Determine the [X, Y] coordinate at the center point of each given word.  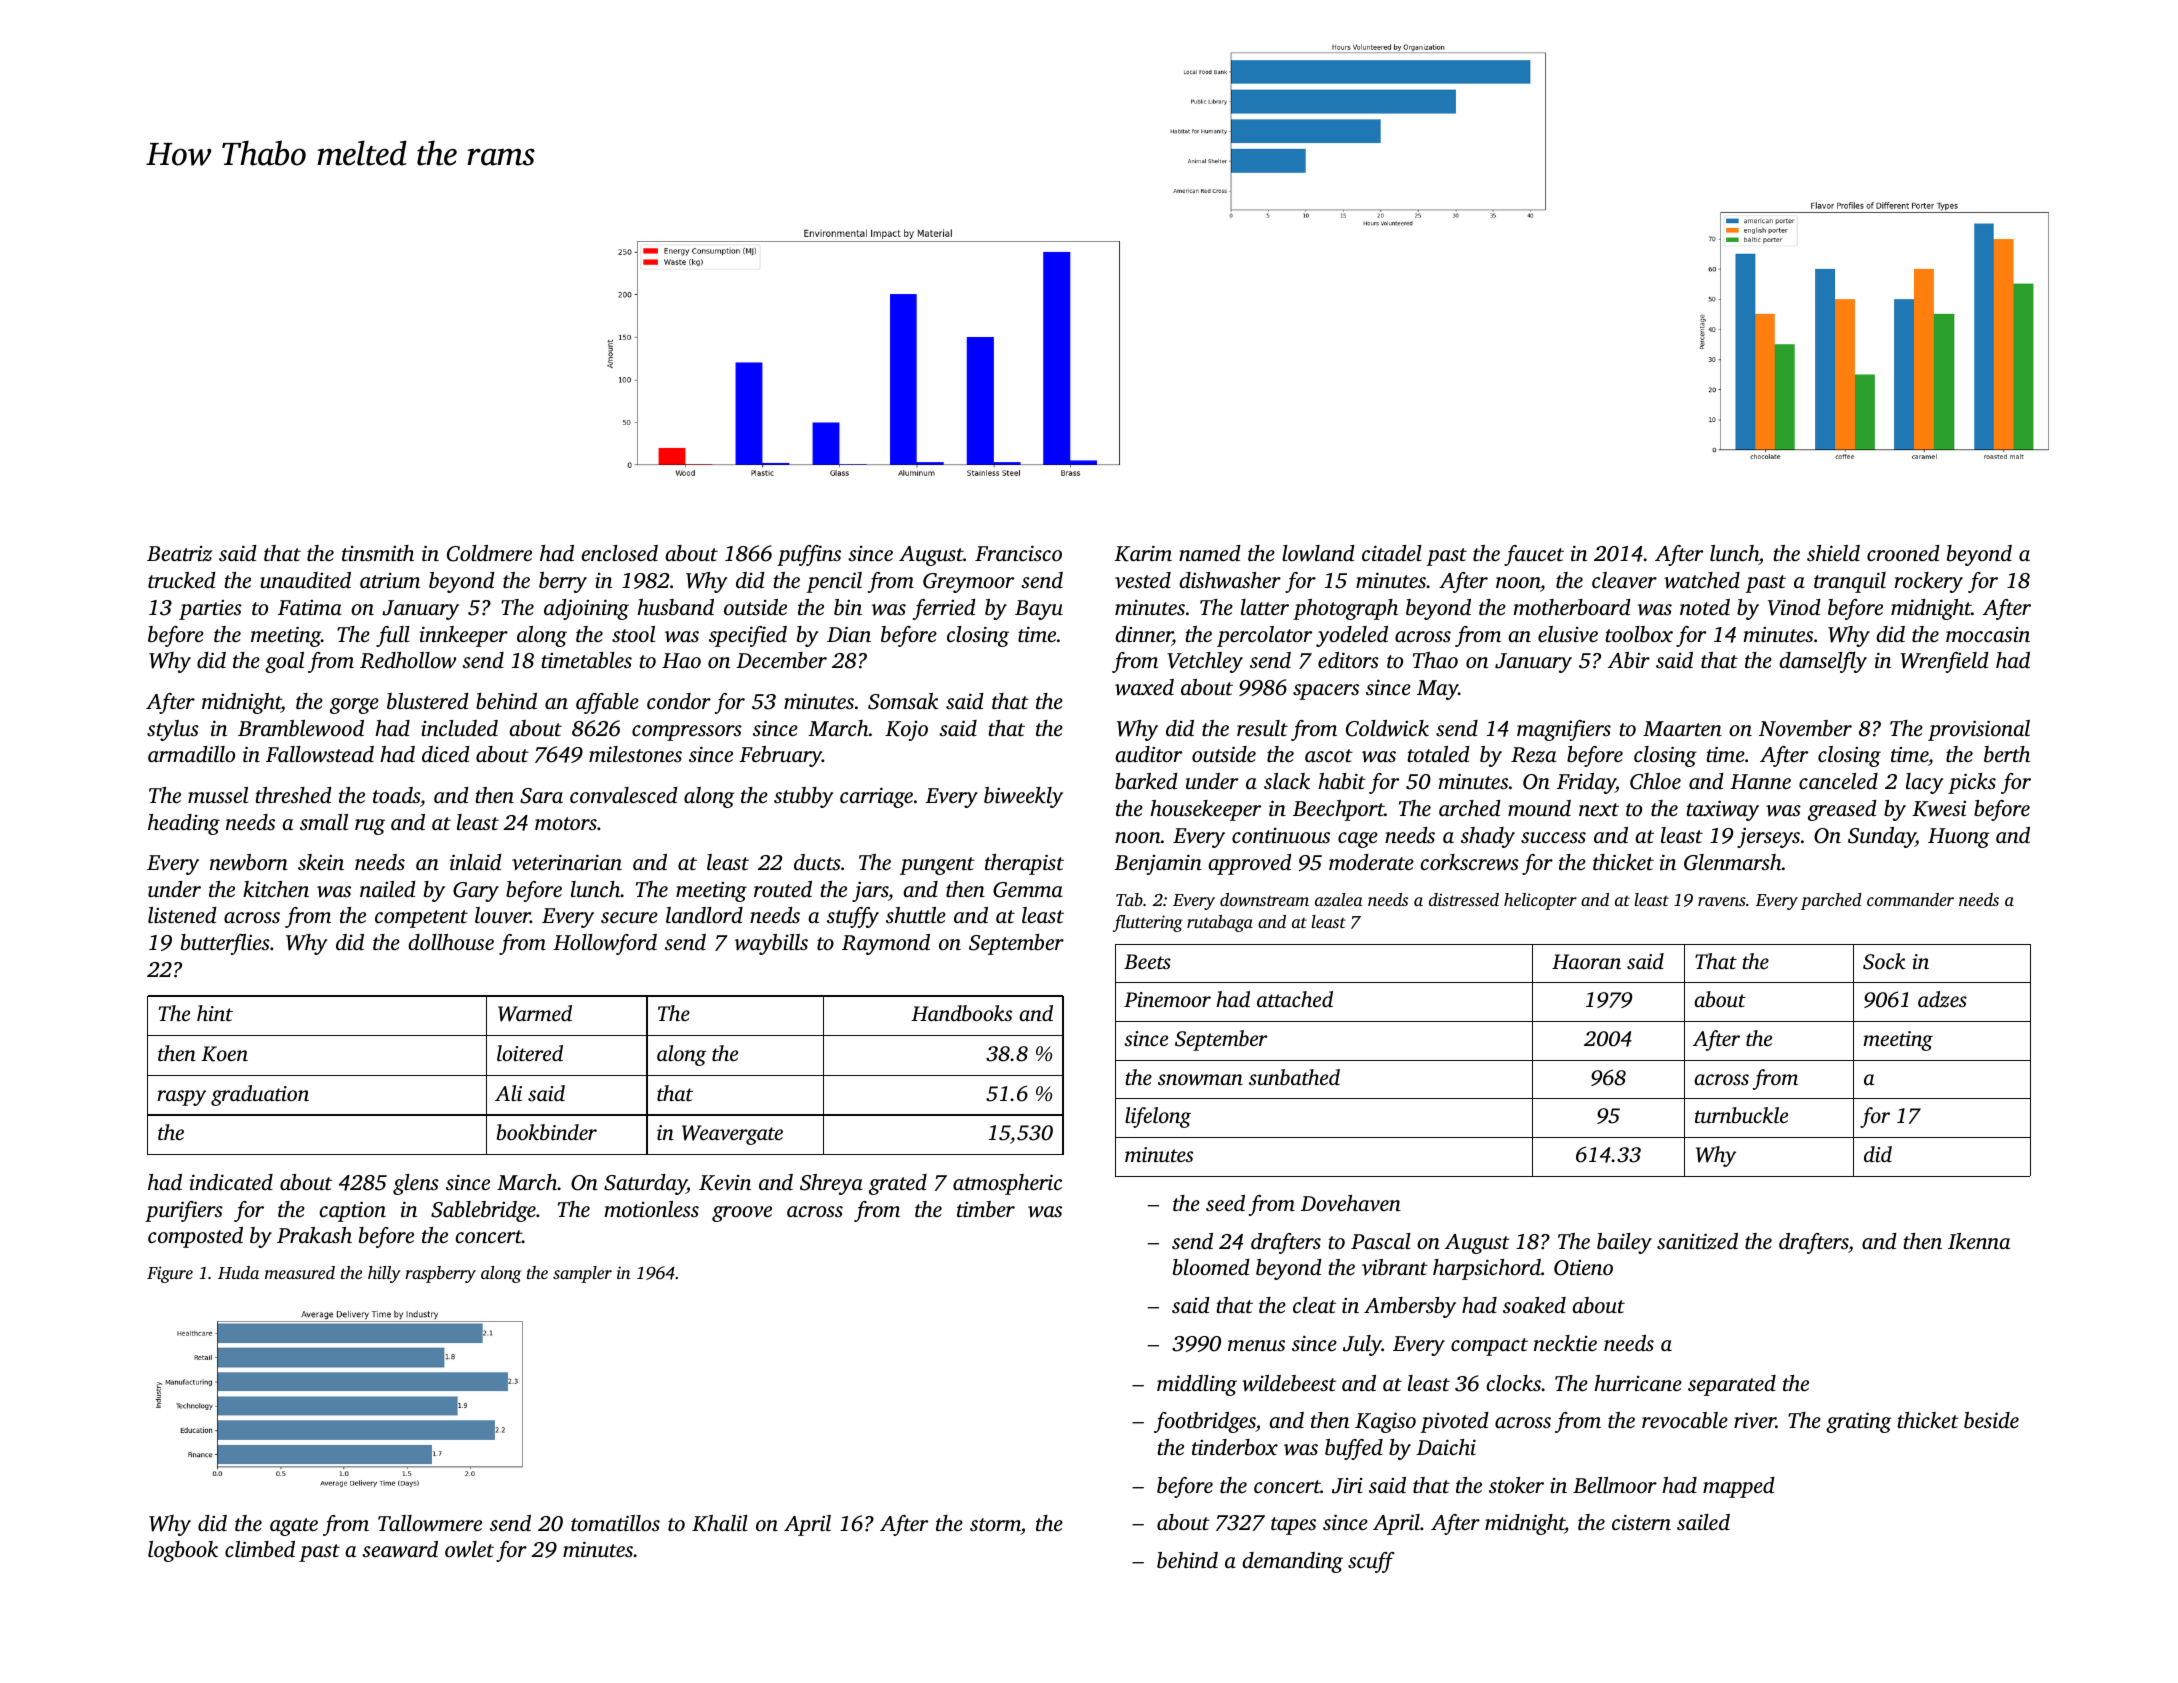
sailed [1703, 1522]
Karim [1143, 553]
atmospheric [1007, 1184]
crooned [1903, 553]
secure [629, 917]
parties [210, 610]
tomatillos [615, 1523]
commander [1910, 899]
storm [995, 1524]
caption [352, 1211]
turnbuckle [1741, 1115]
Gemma [1028, 890]
